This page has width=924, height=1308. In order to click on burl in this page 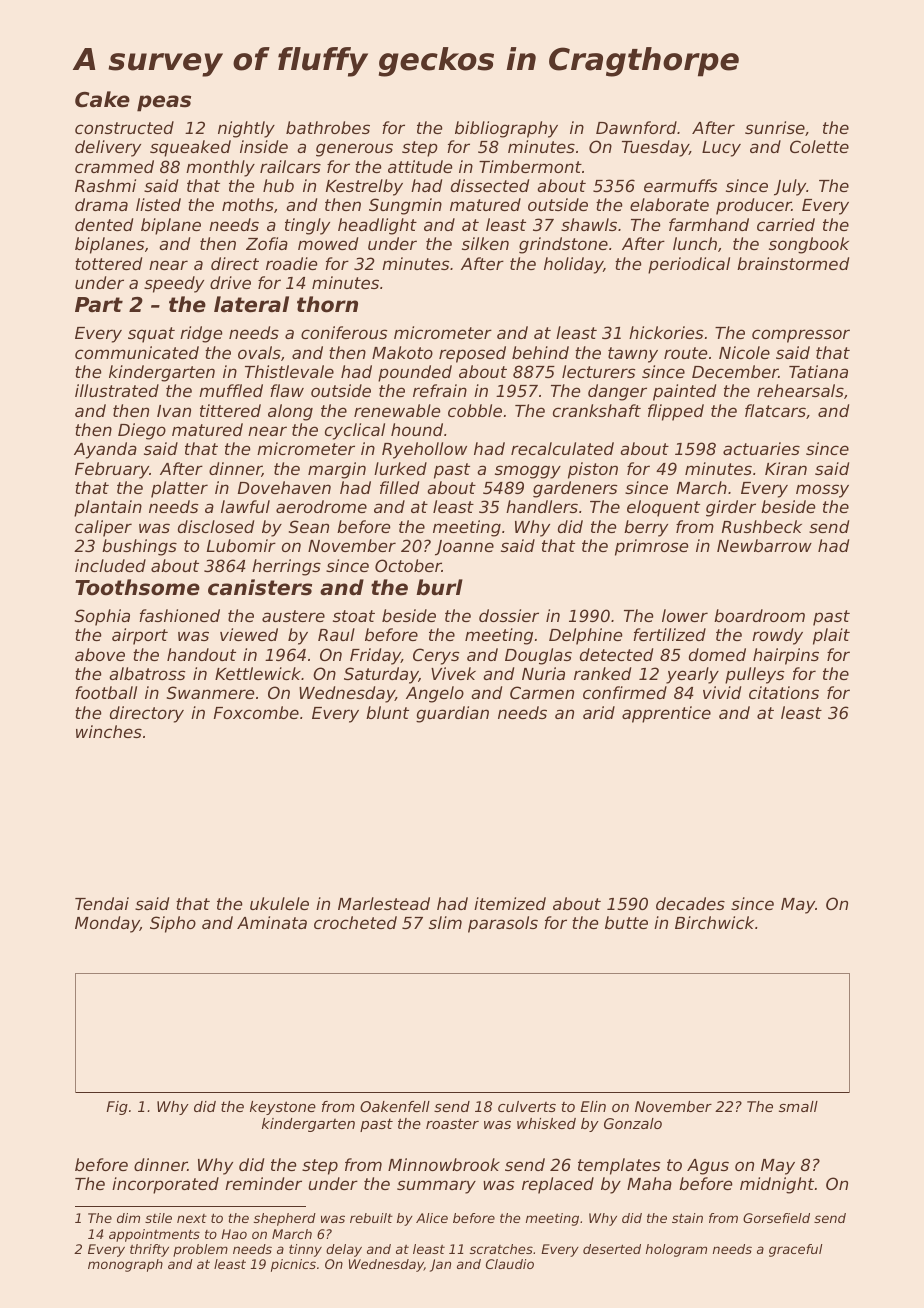, I will do `click(439, 587)`.
